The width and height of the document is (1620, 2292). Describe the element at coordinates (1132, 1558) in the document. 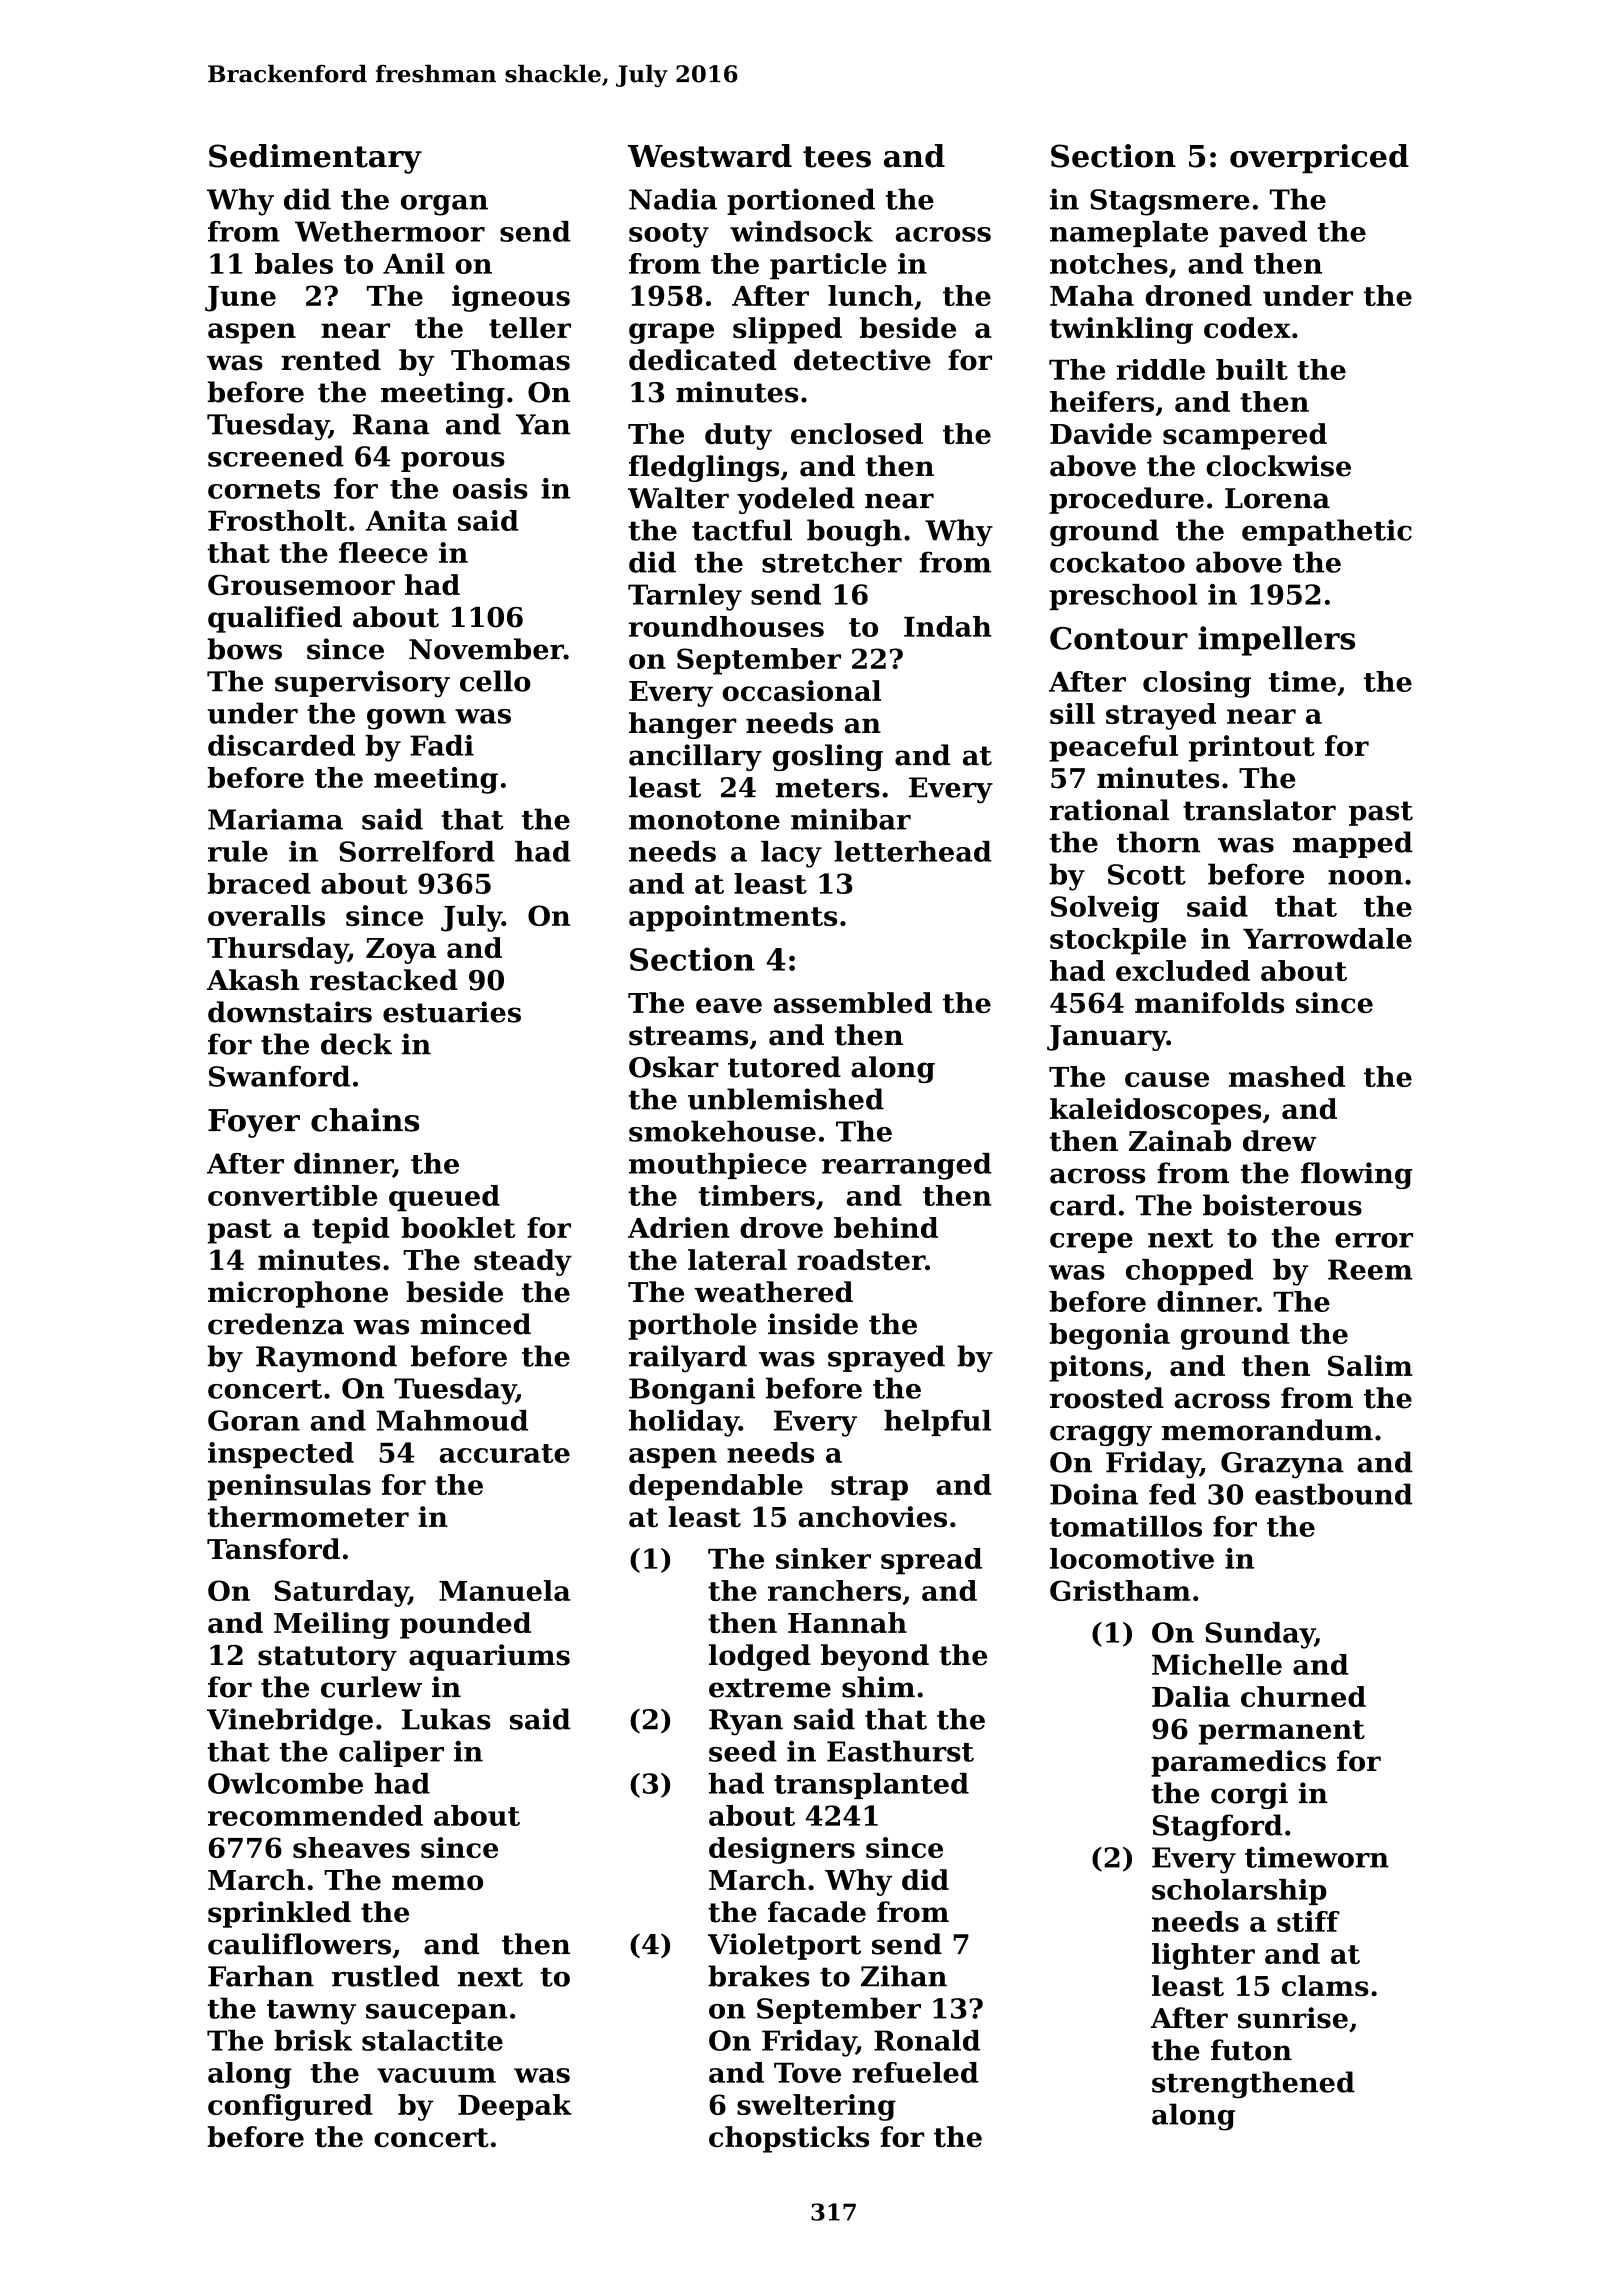

I see `locomotive` at that location.
